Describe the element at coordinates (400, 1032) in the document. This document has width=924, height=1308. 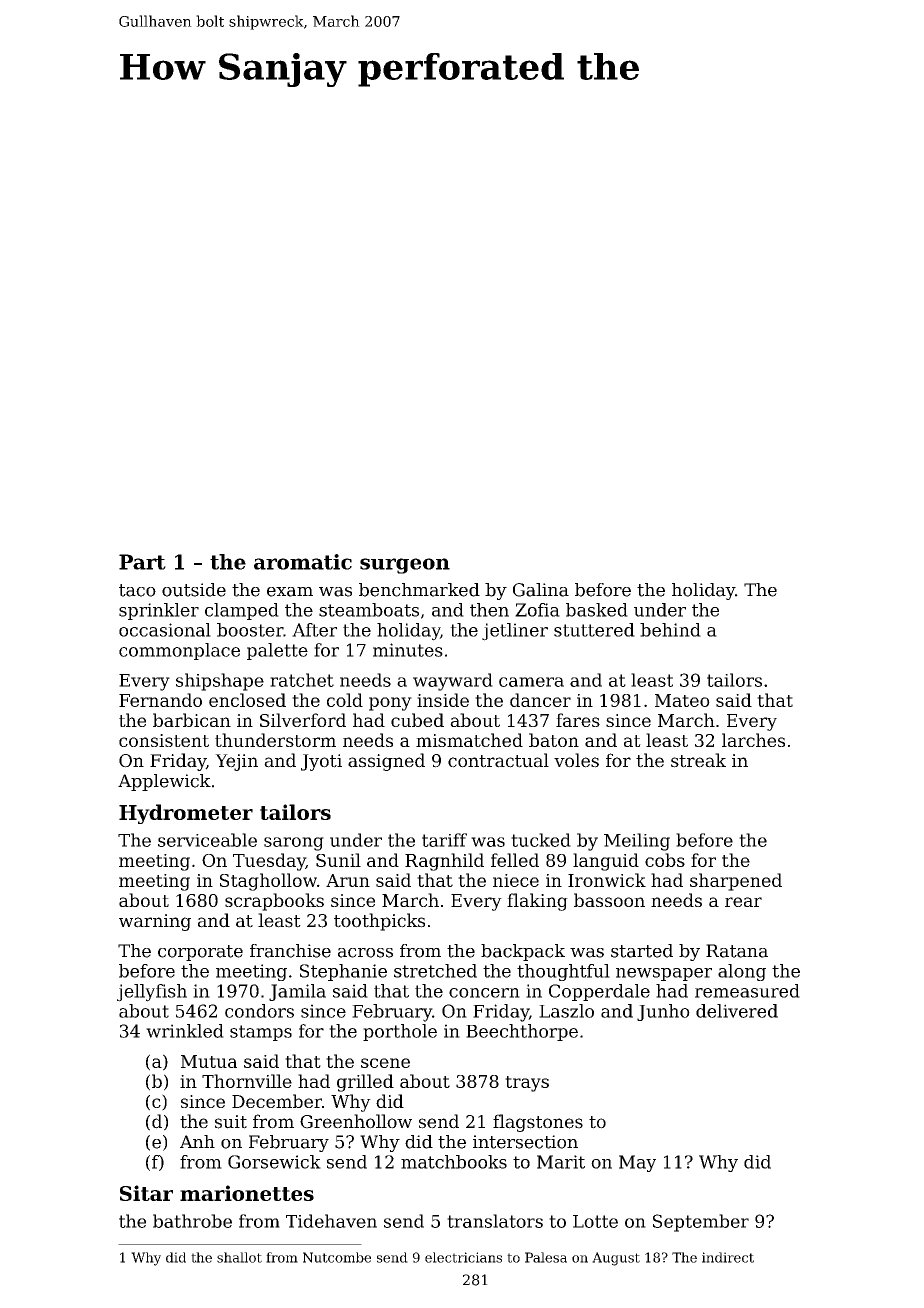
I see `porthole` at that location.
